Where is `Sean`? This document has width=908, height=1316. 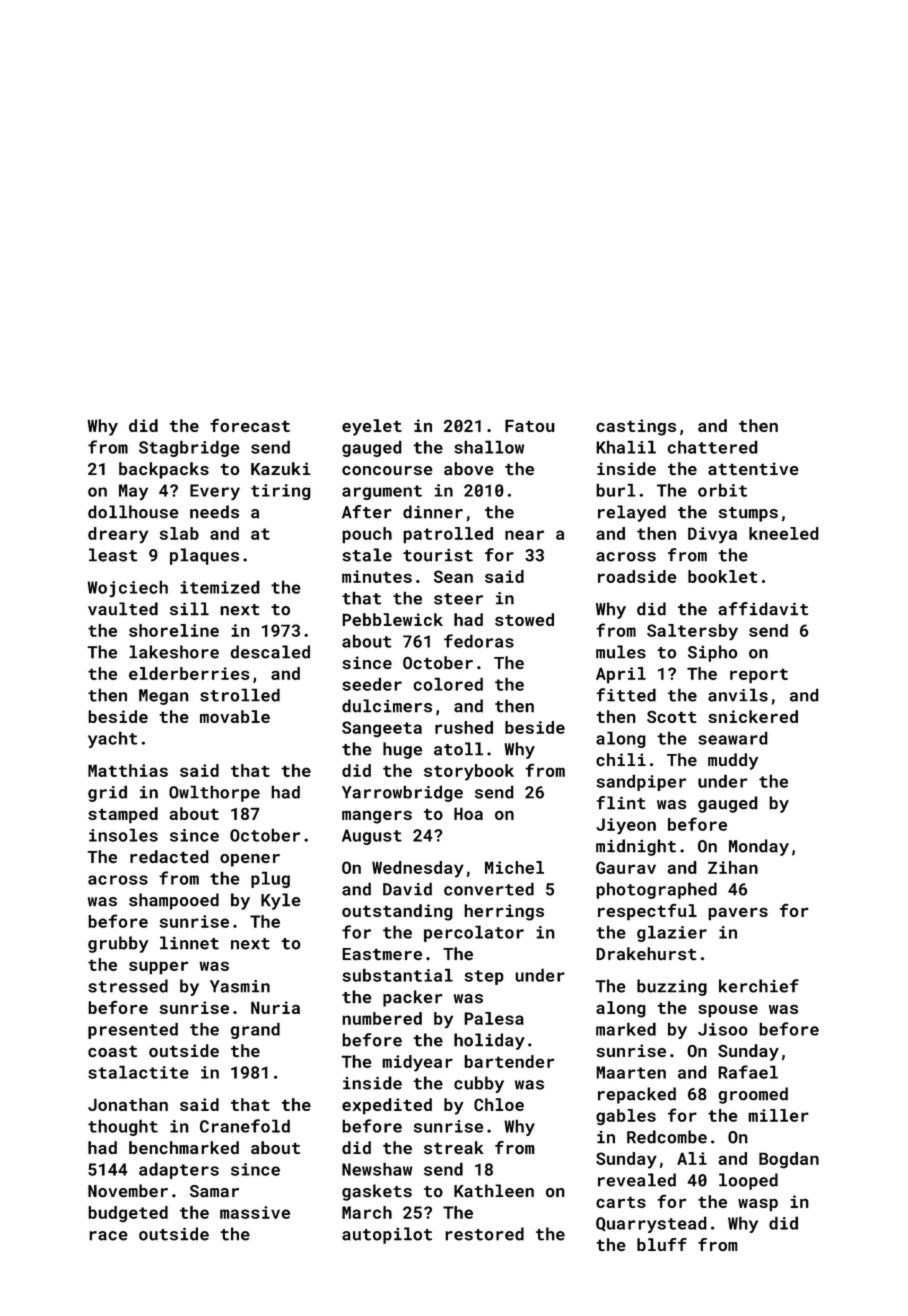
Sean is located at coordinates (453, 576).
